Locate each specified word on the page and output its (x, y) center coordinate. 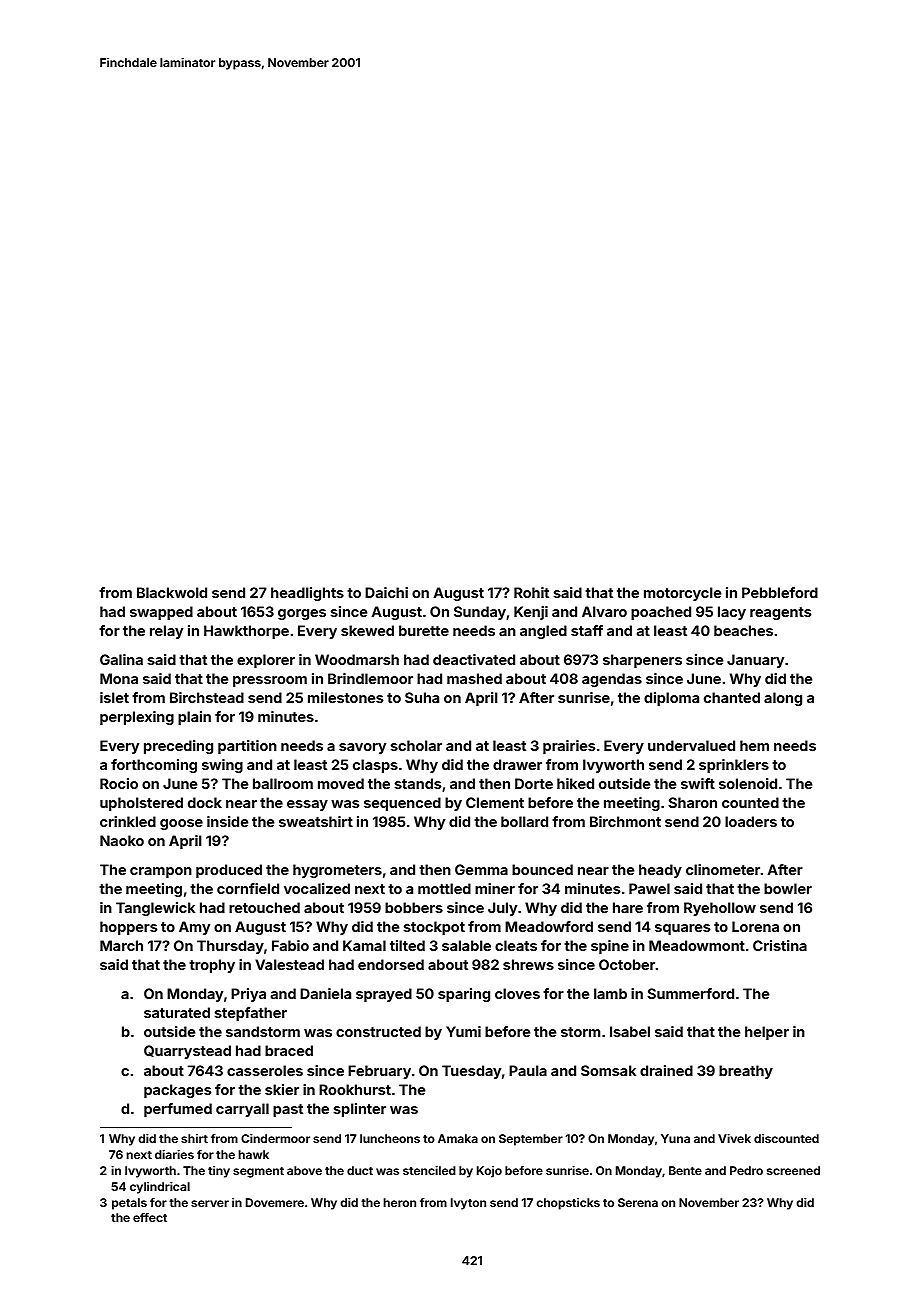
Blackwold (172, 592)
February (379, 1072)
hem (754, 745)
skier (282, 1089)
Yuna (675, 1138)
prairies (569, 747)
